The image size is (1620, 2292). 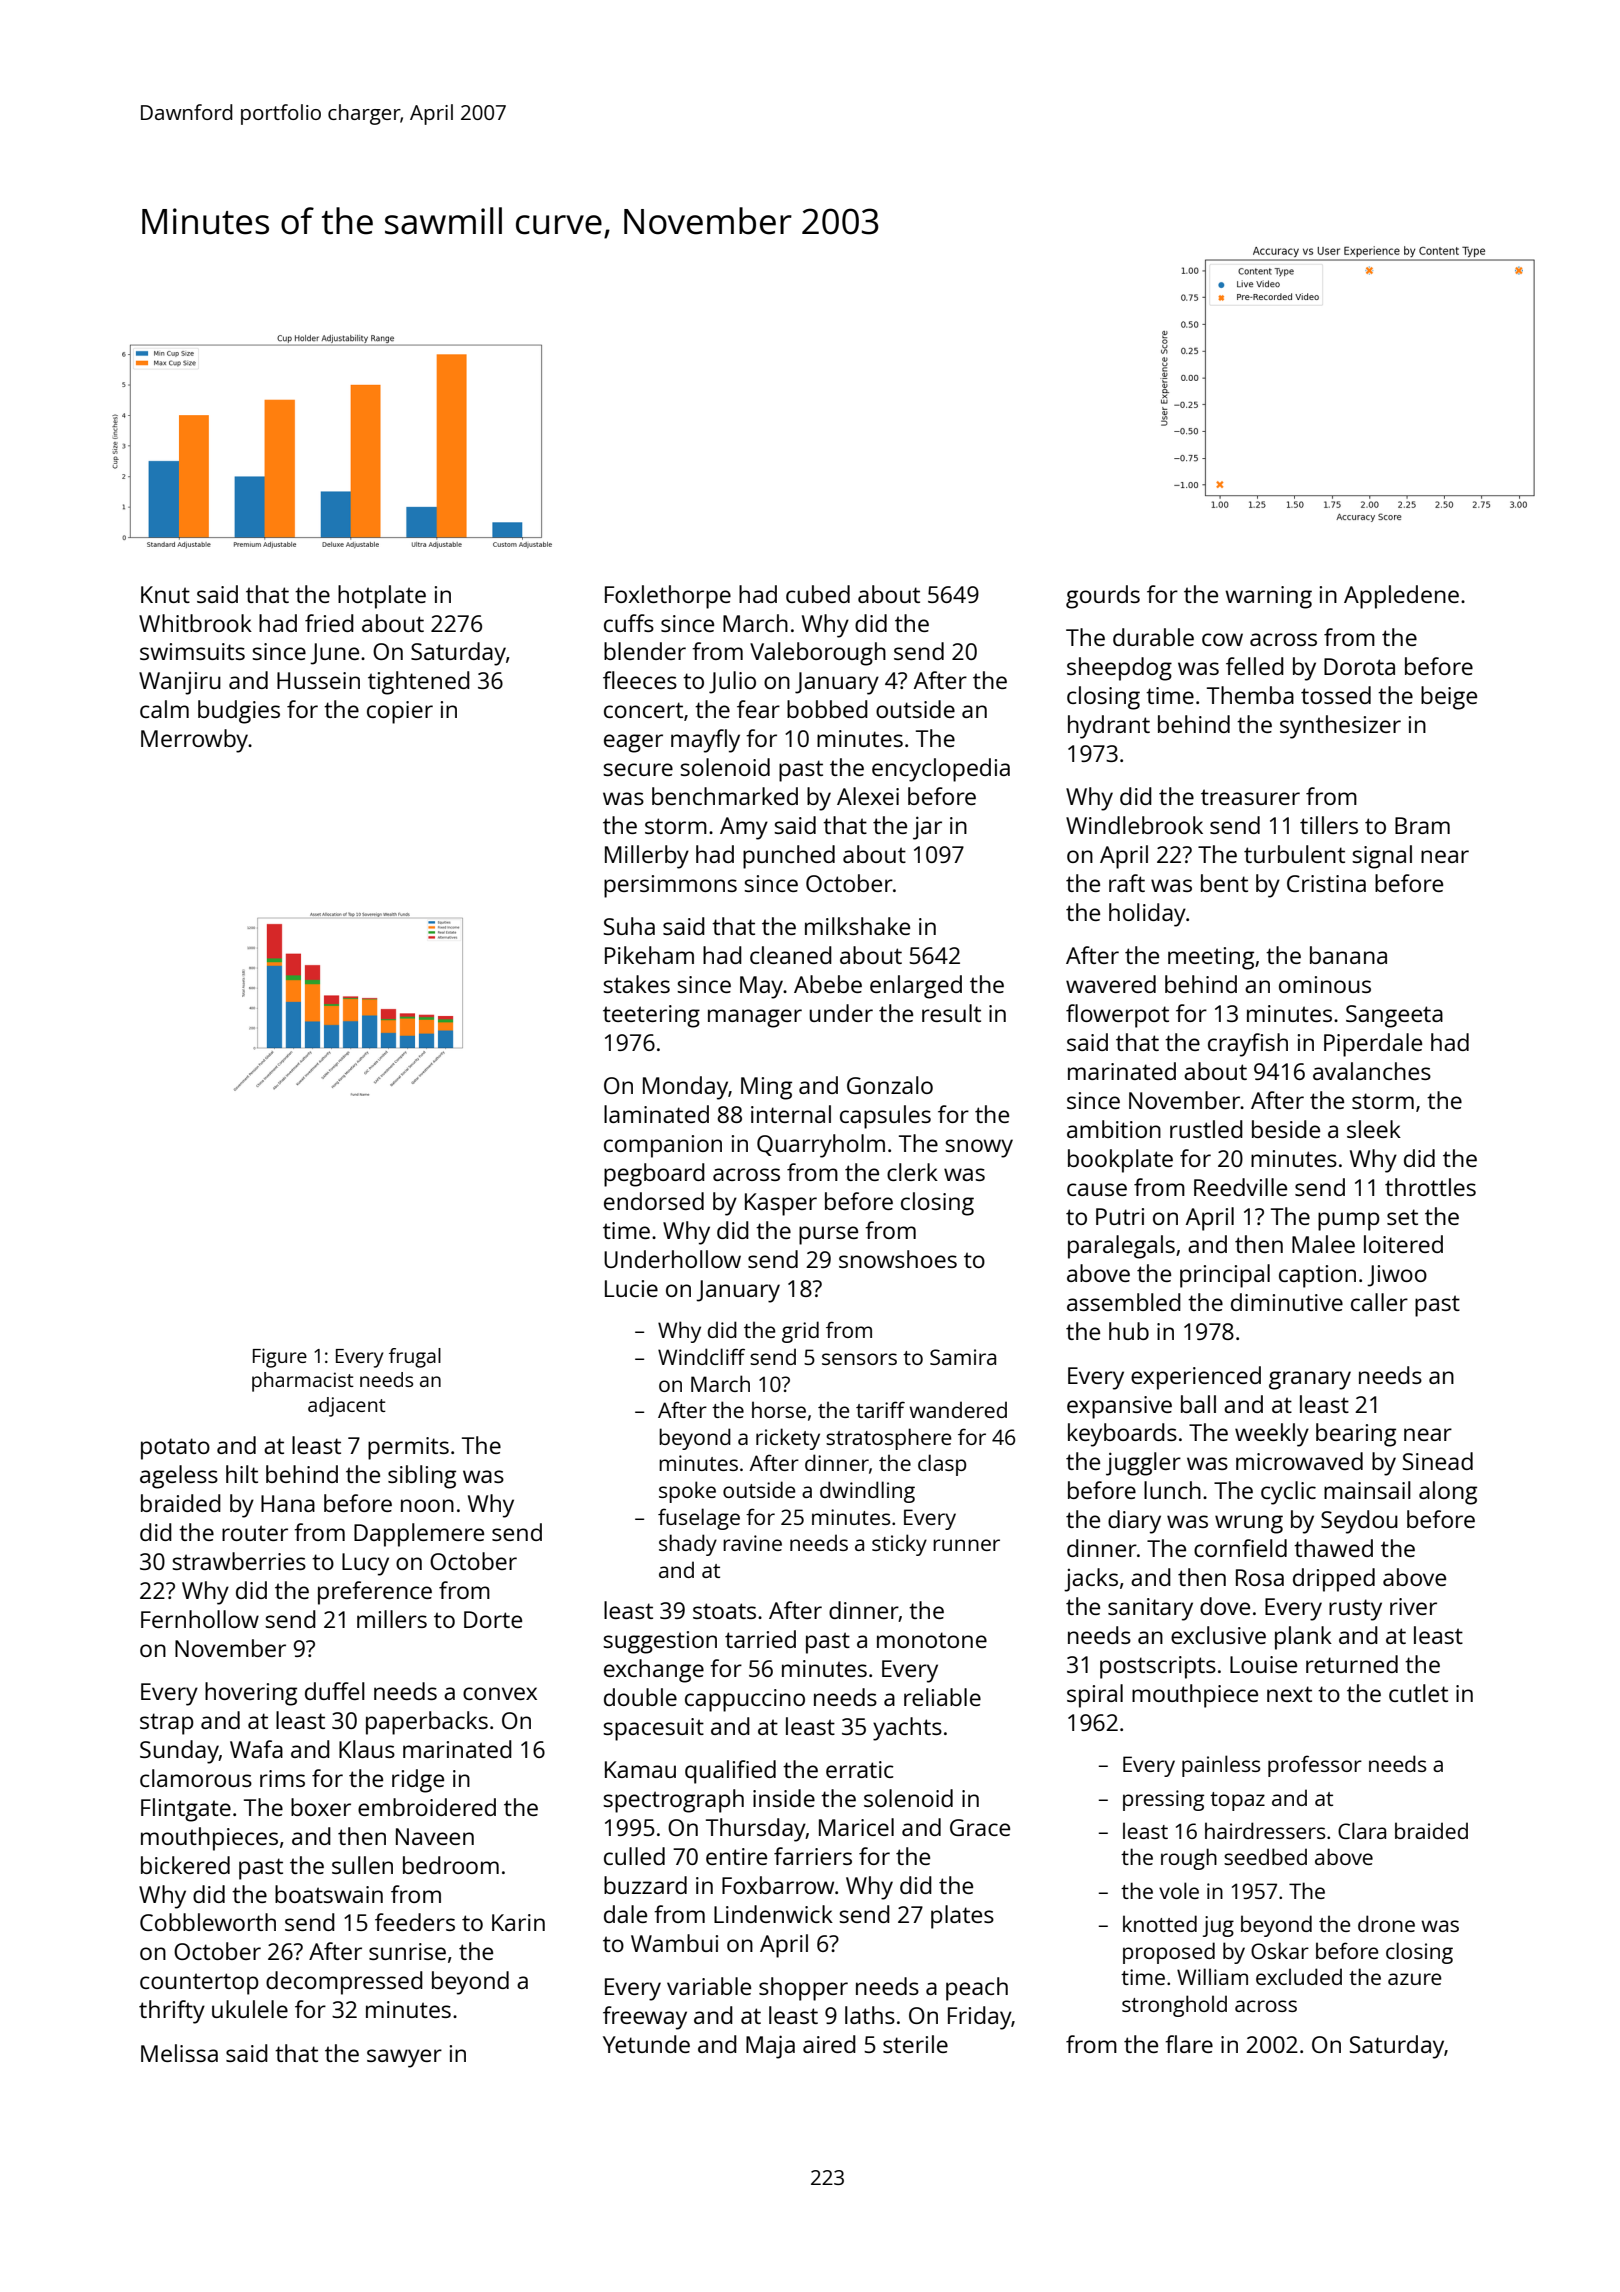 I want to click on frugal, so click(x=415, y=1358).
